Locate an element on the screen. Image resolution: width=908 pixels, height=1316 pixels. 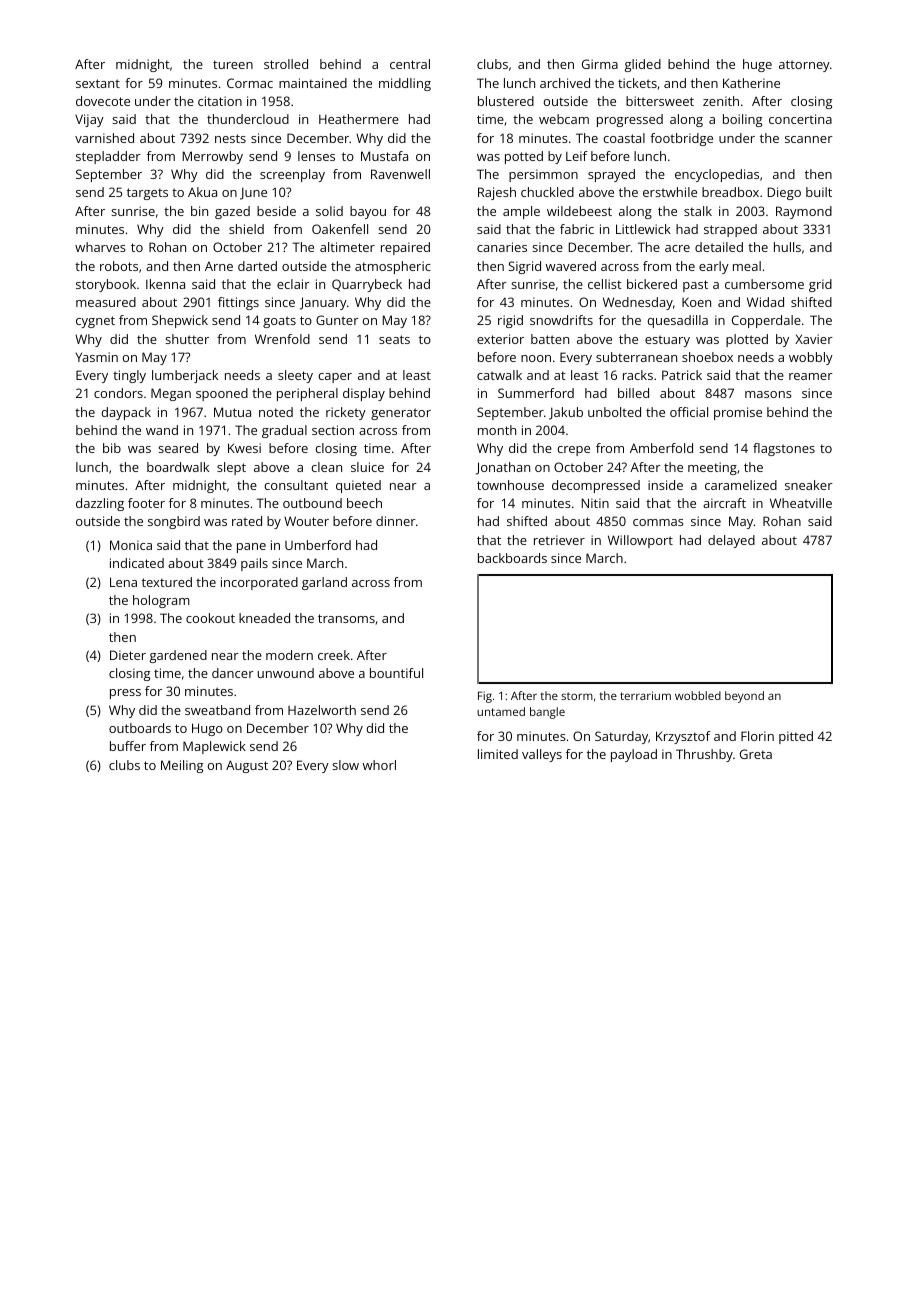
Amberfold is located at coordinates (661, 448).
